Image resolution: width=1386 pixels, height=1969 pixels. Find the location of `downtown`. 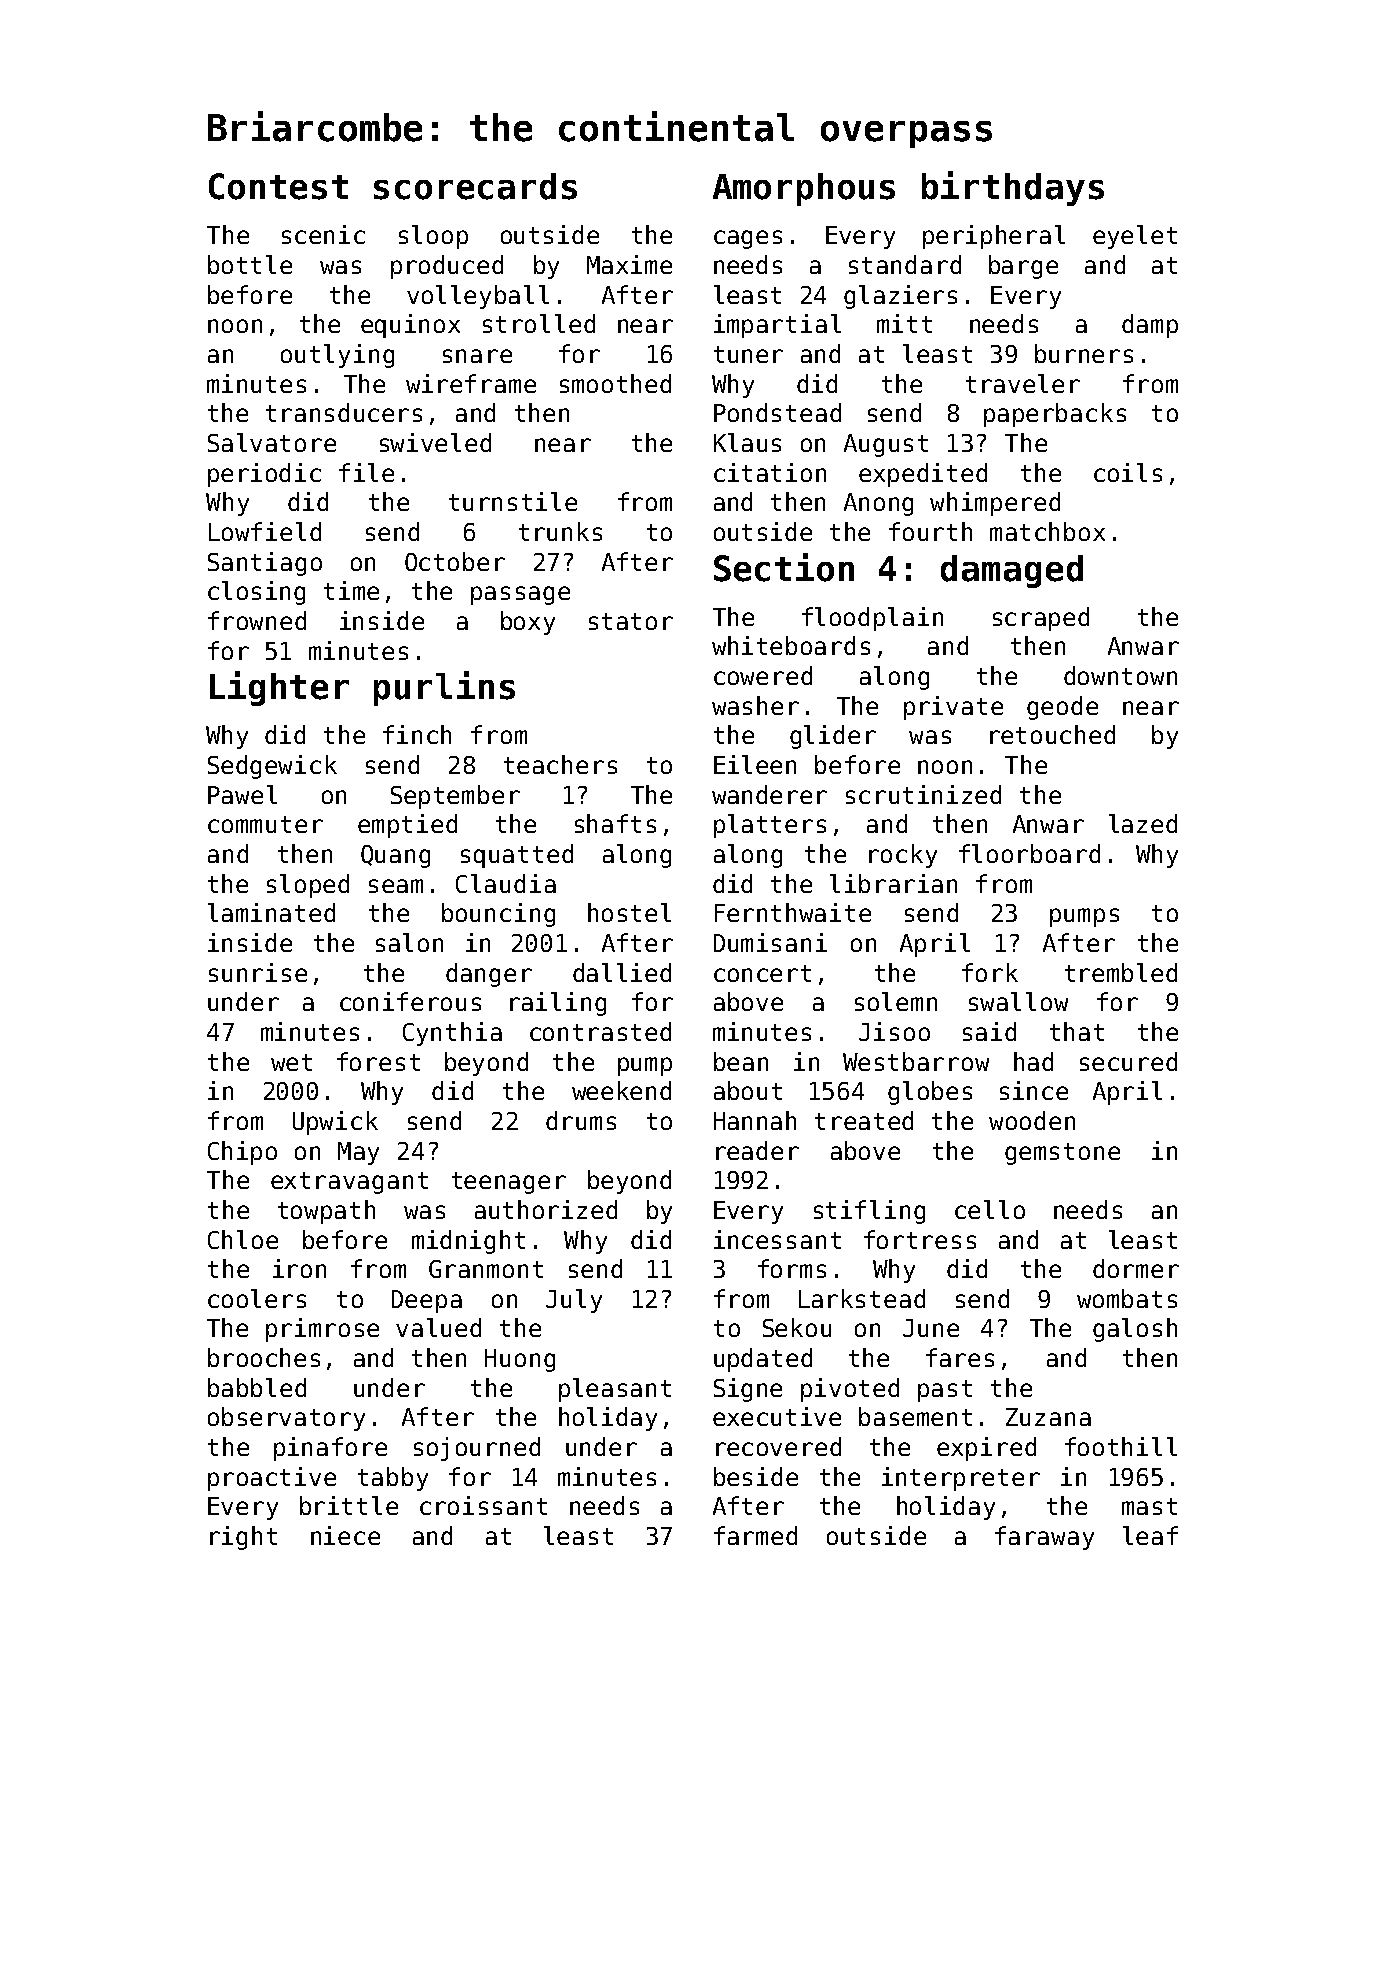

downtown is located at coordinates (1120, 675).
